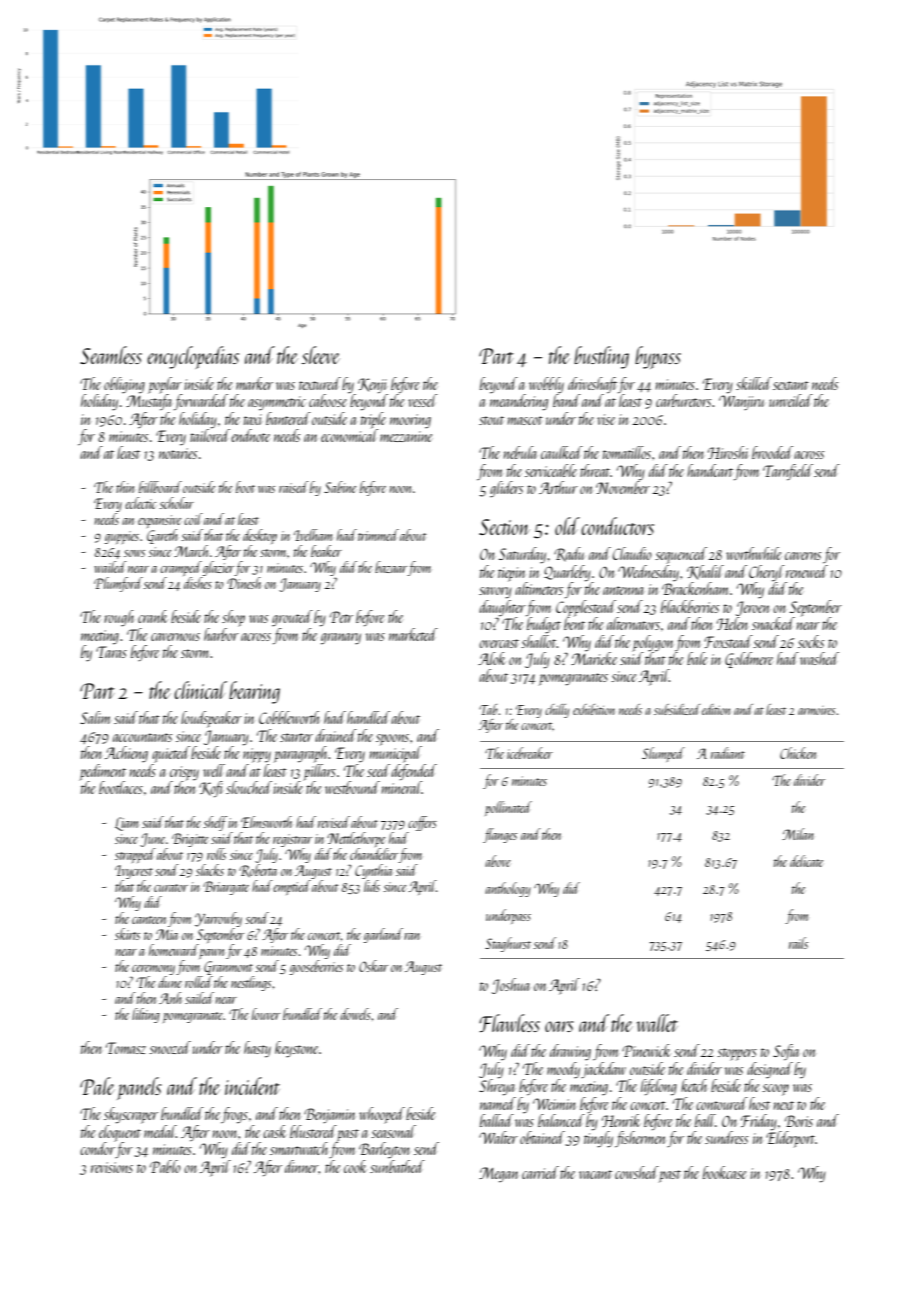 This screenshot has height=1308, width=924. What do you see at coordinates (557, 711) in the screenshot?
I see `chilly` at bounding box center [557, 711].
